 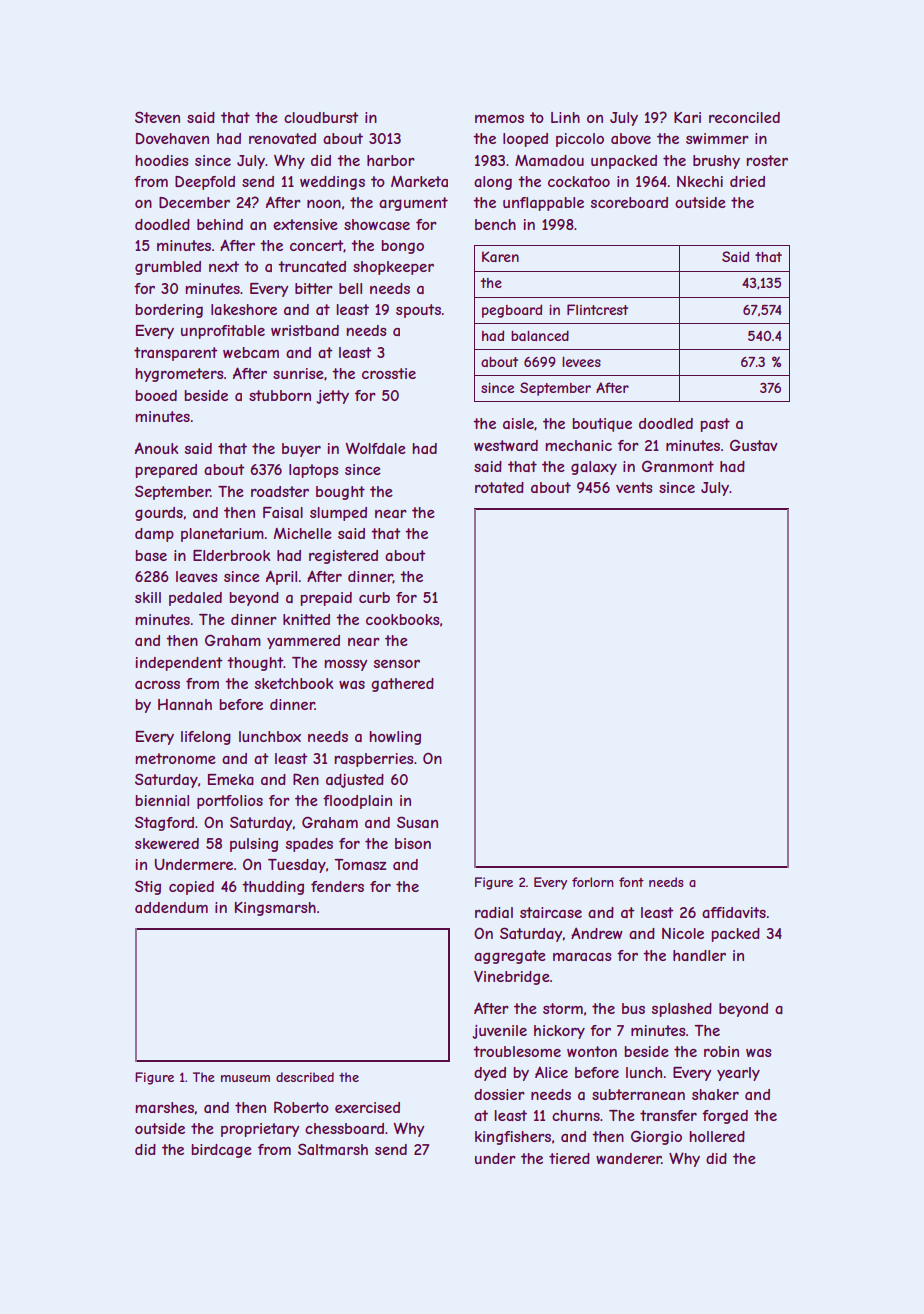 What do you see at coordinates (179, 375) in the screenshot?
I see `hygrometers` at bounding box center [179, 375].
